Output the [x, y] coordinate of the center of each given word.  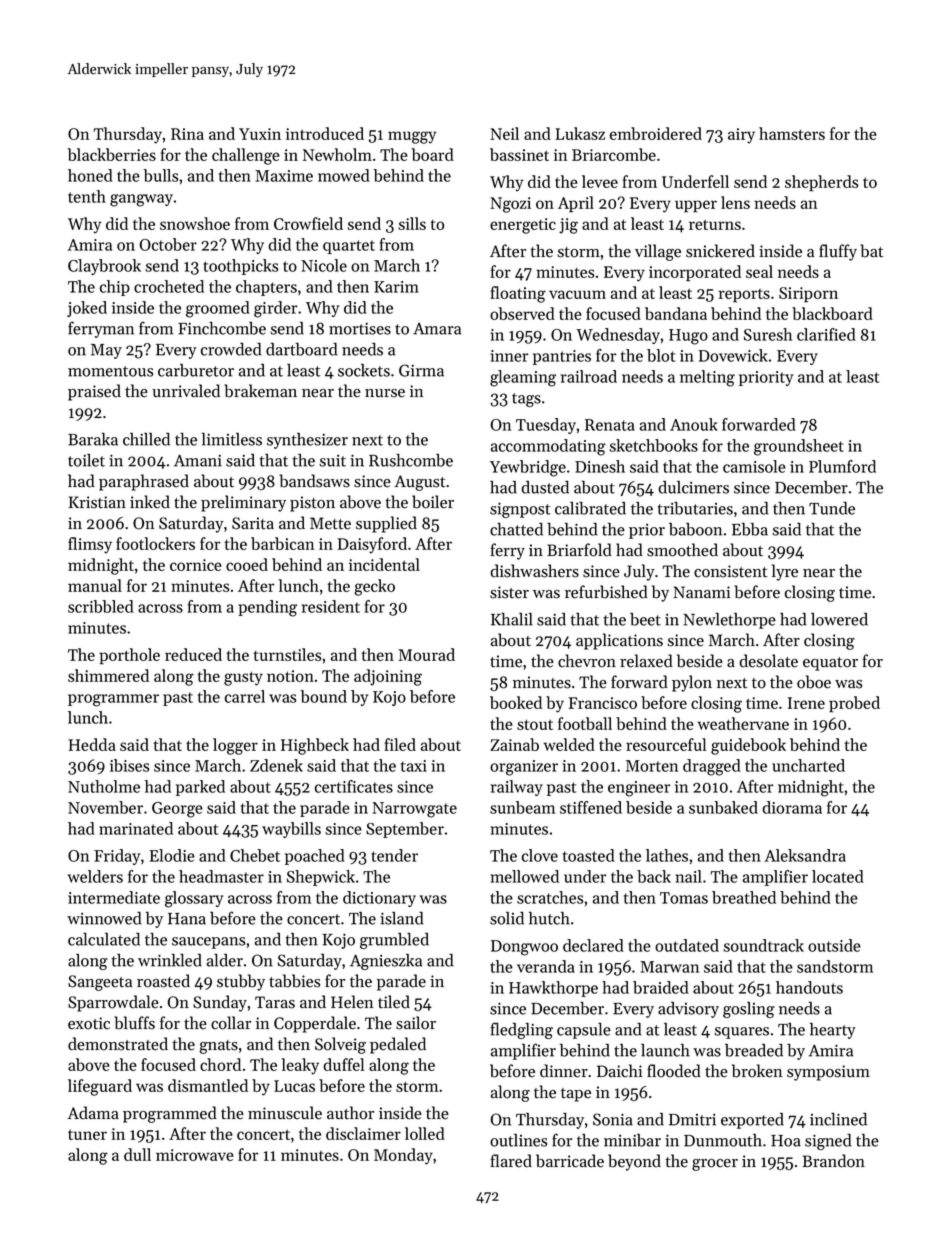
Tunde [832, 508]
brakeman [260, 391]
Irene [806, 703]
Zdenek [276, 765]
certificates [354, 786]
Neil [504, 133]
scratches [550, 897]
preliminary [243, 503]
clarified [826, 334]
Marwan [669, 967]
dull [137, 1154]
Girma [421, 370]
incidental [384, 564]
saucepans [208, 943]
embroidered [656, 133]
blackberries [112, 154]
